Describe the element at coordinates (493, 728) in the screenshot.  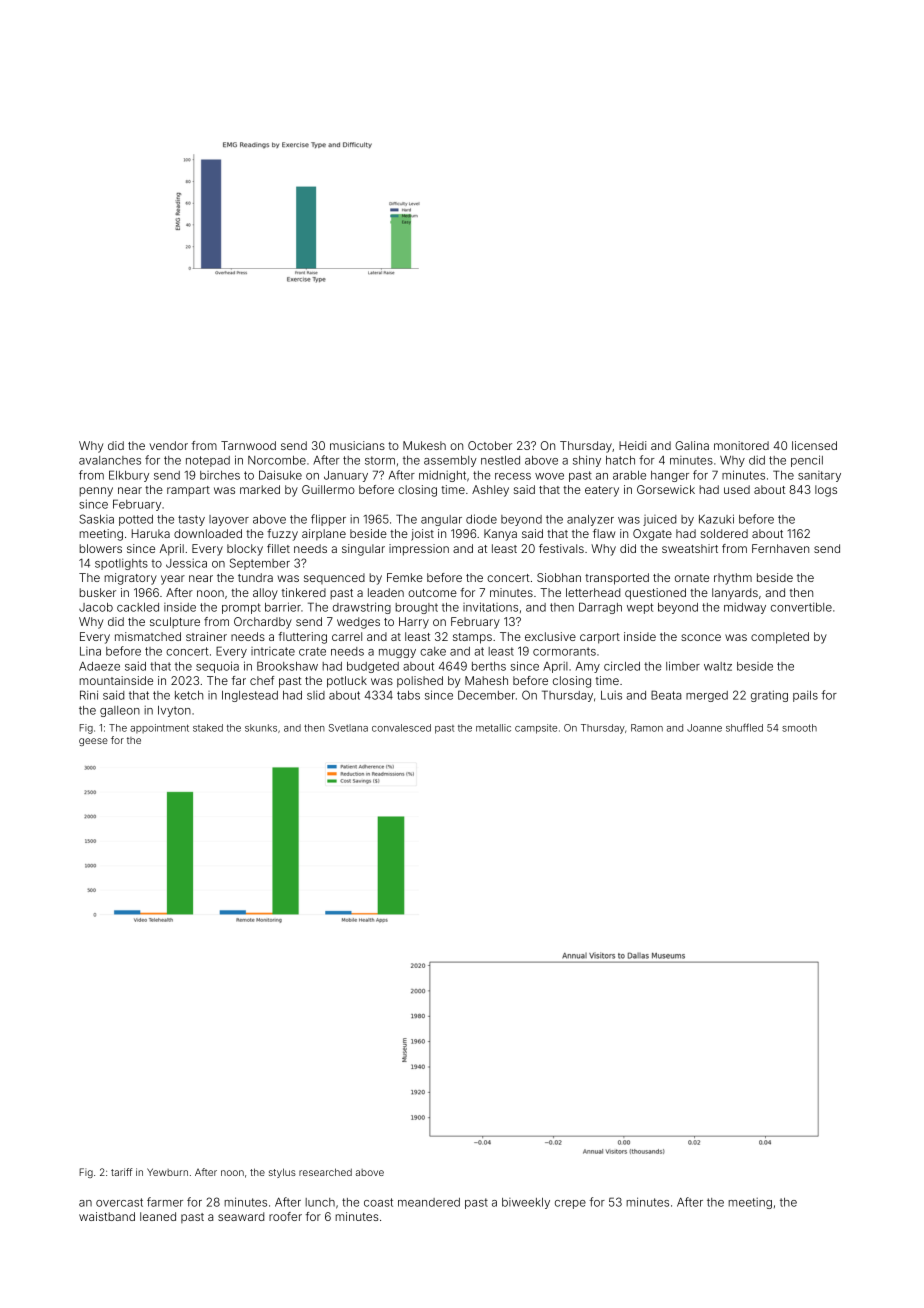
I see `metallic` at that location.
